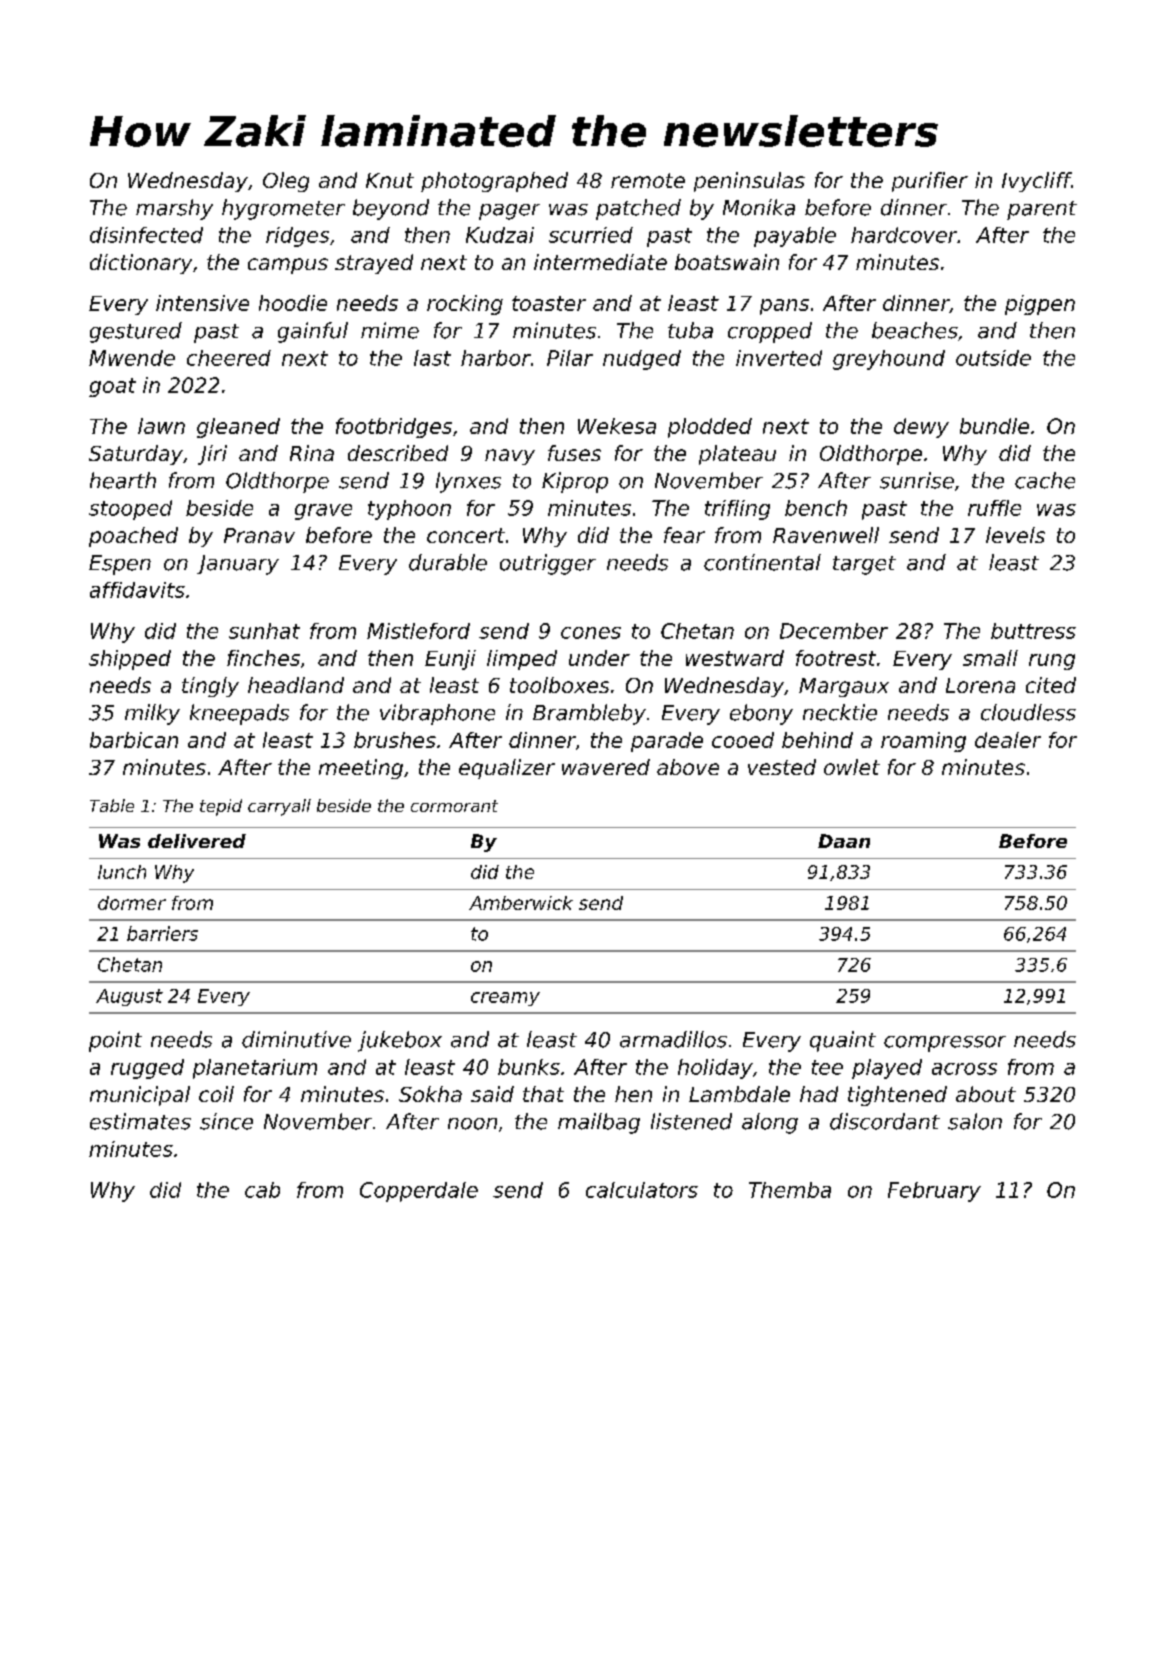  What do you see at coordinates (945, 1044) in the screenshot?
I see `compressor` at bounding box center [945, 1044].
